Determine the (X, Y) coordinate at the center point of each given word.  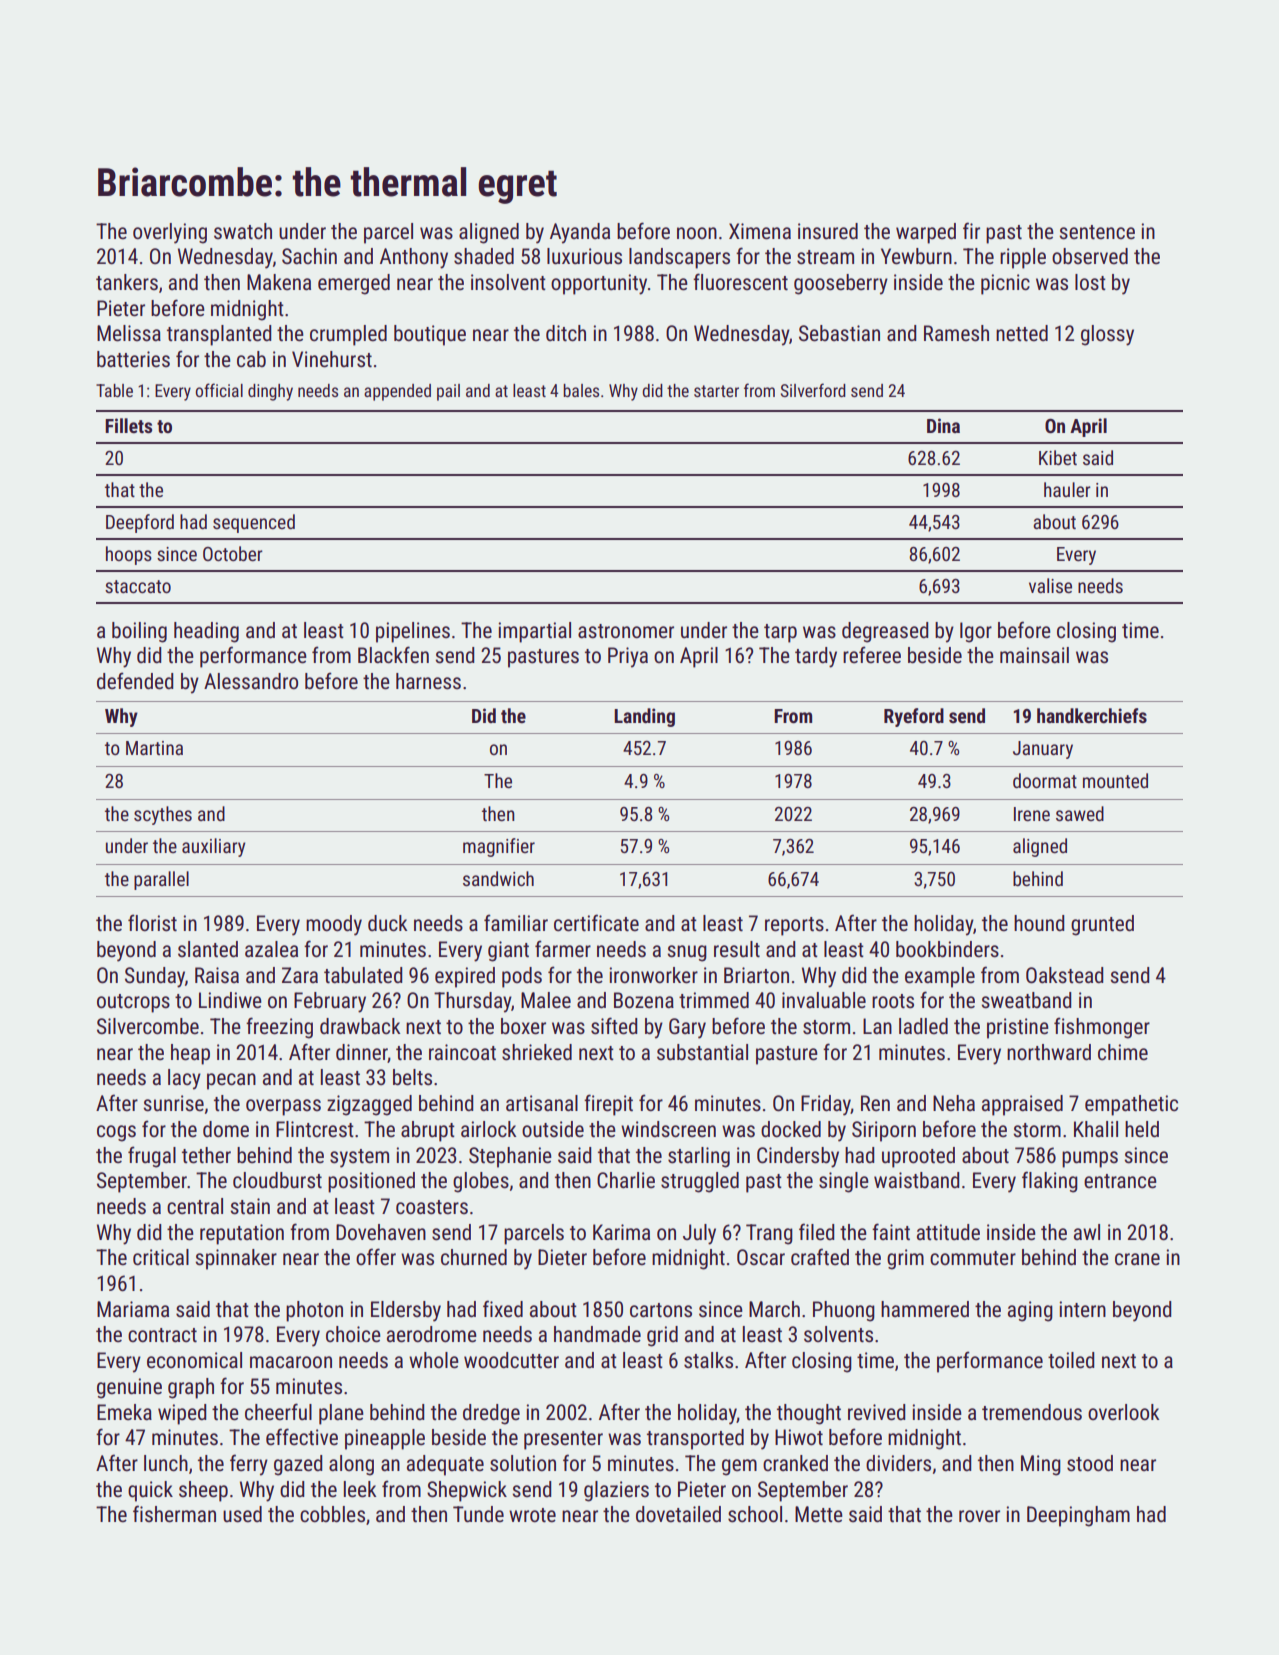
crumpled (348, 335)
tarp (780, 633)
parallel (161, 880)
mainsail (1034, 655)
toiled (1071, 1360)
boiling (139, 632)
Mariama (133, 1309)
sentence (1097, 232)
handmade (597, 1334)
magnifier (499, 847)
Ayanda (580, 233)
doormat (1045, 780)
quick (150, 1491)
